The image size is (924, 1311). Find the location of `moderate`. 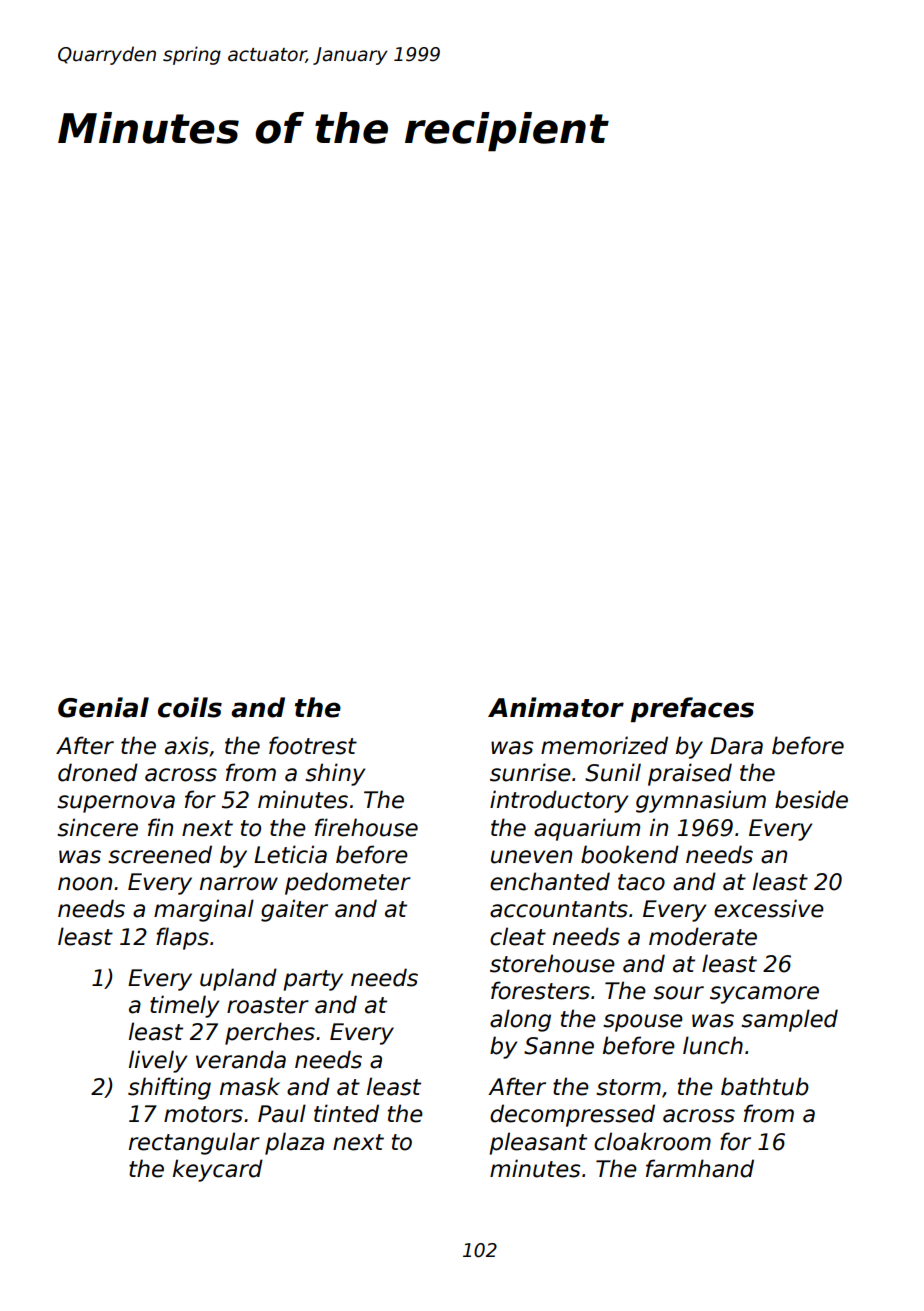

moderate is located at coordinates (703, 936).
